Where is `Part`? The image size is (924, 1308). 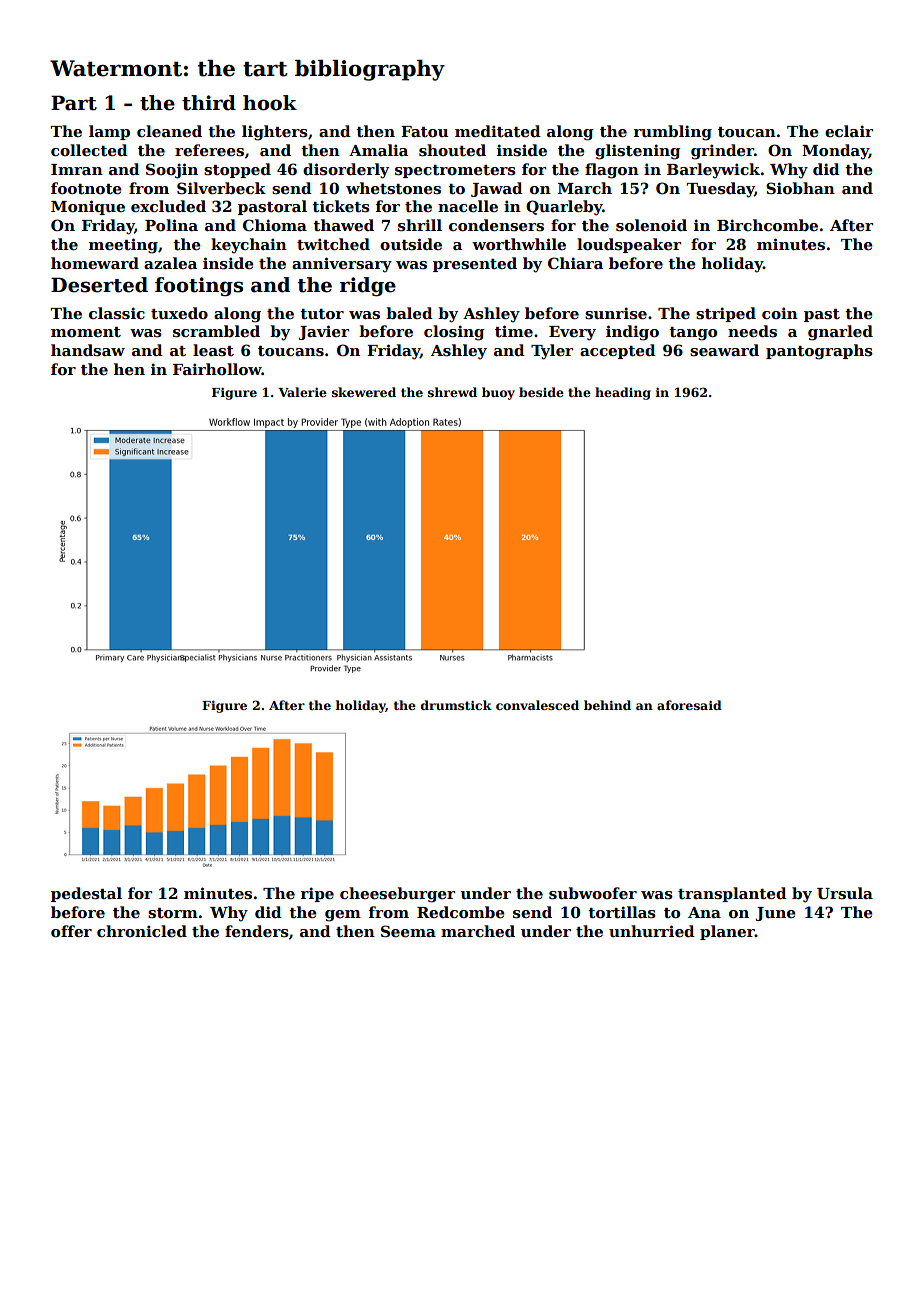
Part is located at coordinates (74, 103).
